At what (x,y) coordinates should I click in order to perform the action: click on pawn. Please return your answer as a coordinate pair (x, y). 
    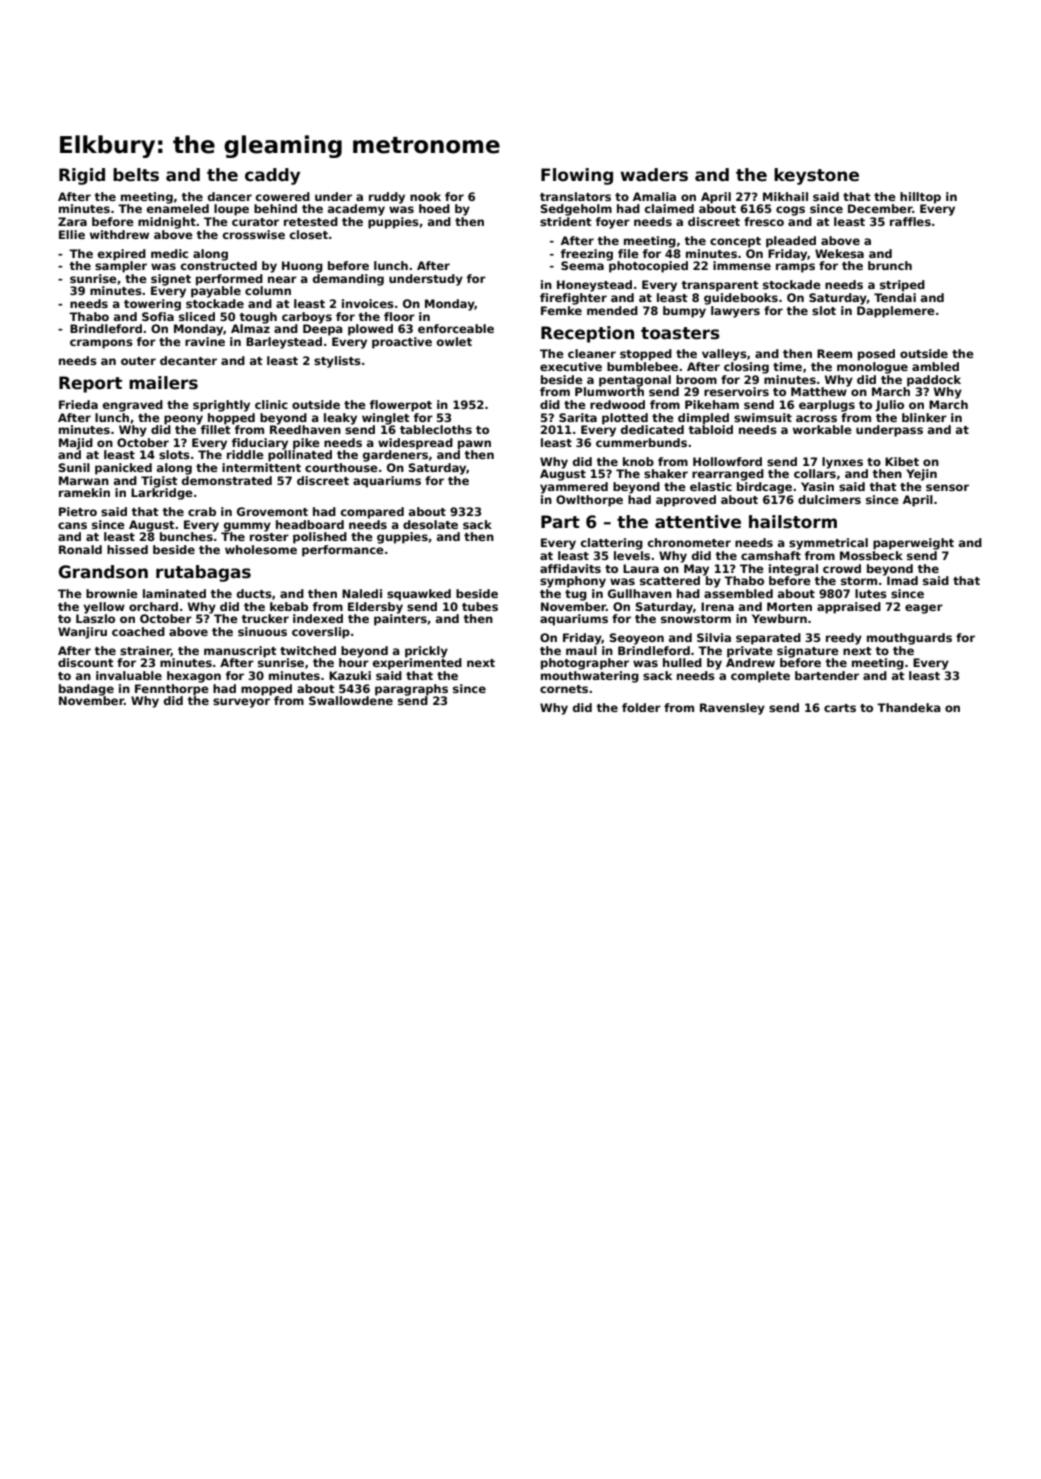
    Looking at the image, I should click on (474, 445).
